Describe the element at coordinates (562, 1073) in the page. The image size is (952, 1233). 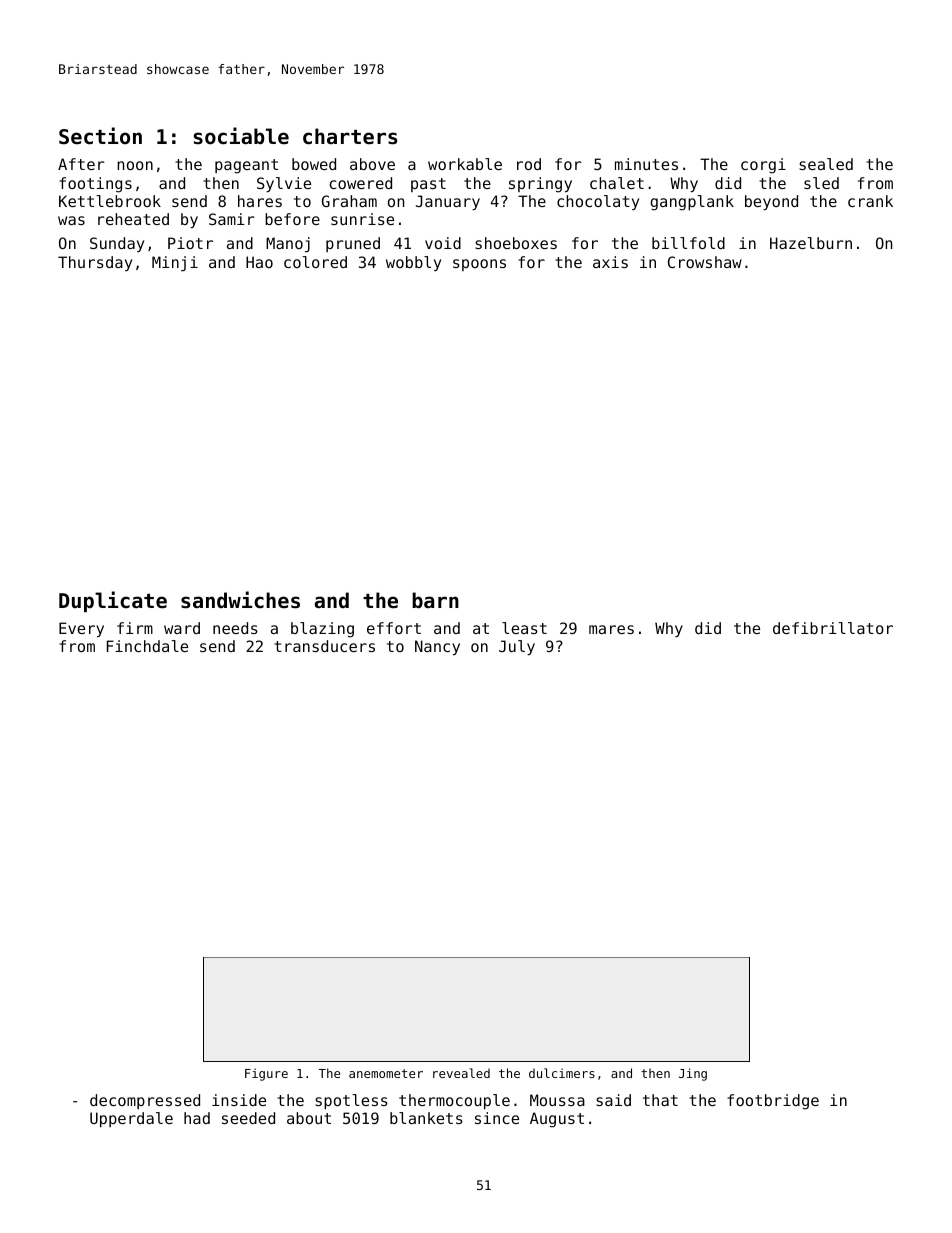
I see `dulcimers` at that location.
